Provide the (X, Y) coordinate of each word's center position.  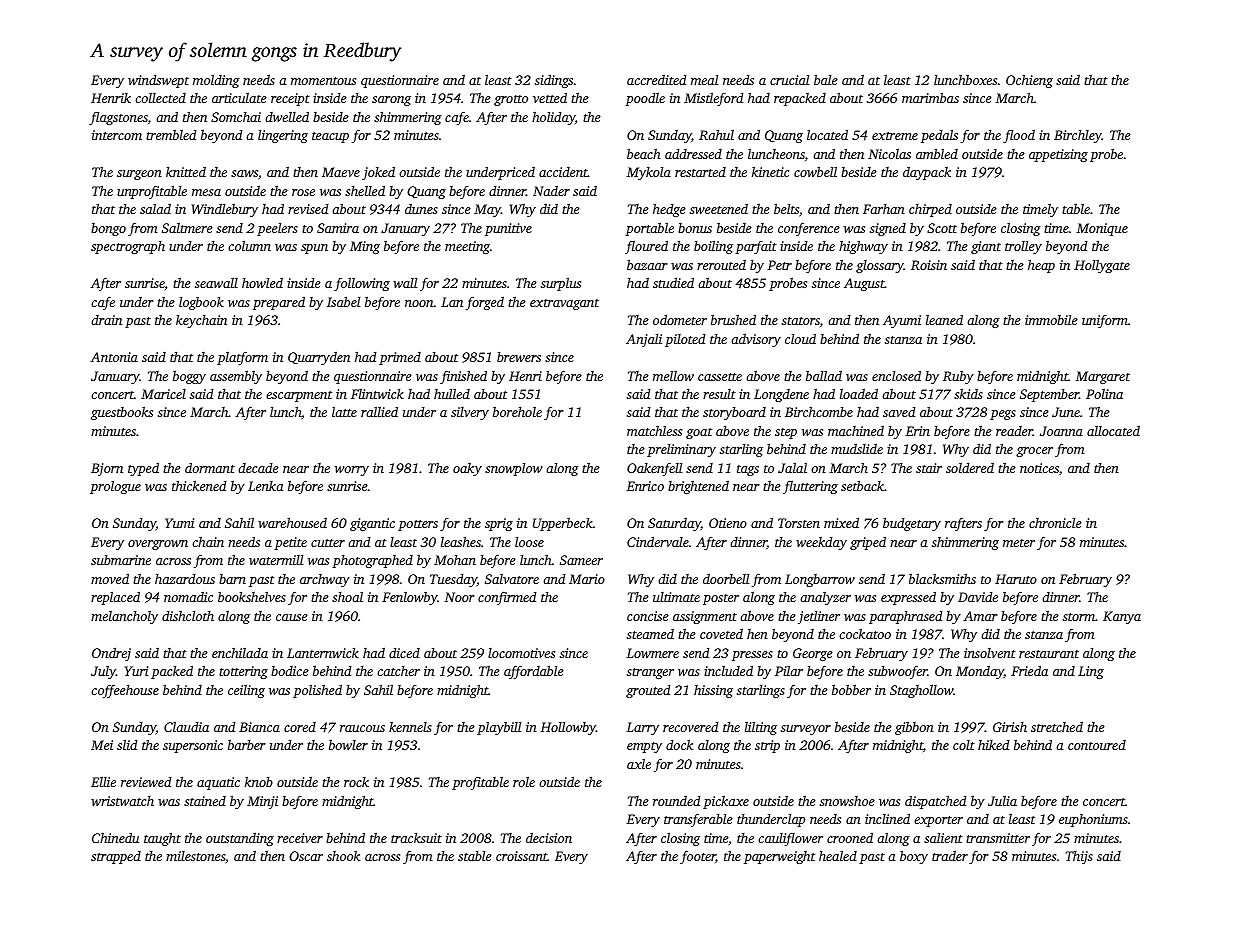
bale (826, 79)
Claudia (186, 726)
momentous (323, 81)
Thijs (1079, 857)
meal (704, 79)
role (524, 782)
